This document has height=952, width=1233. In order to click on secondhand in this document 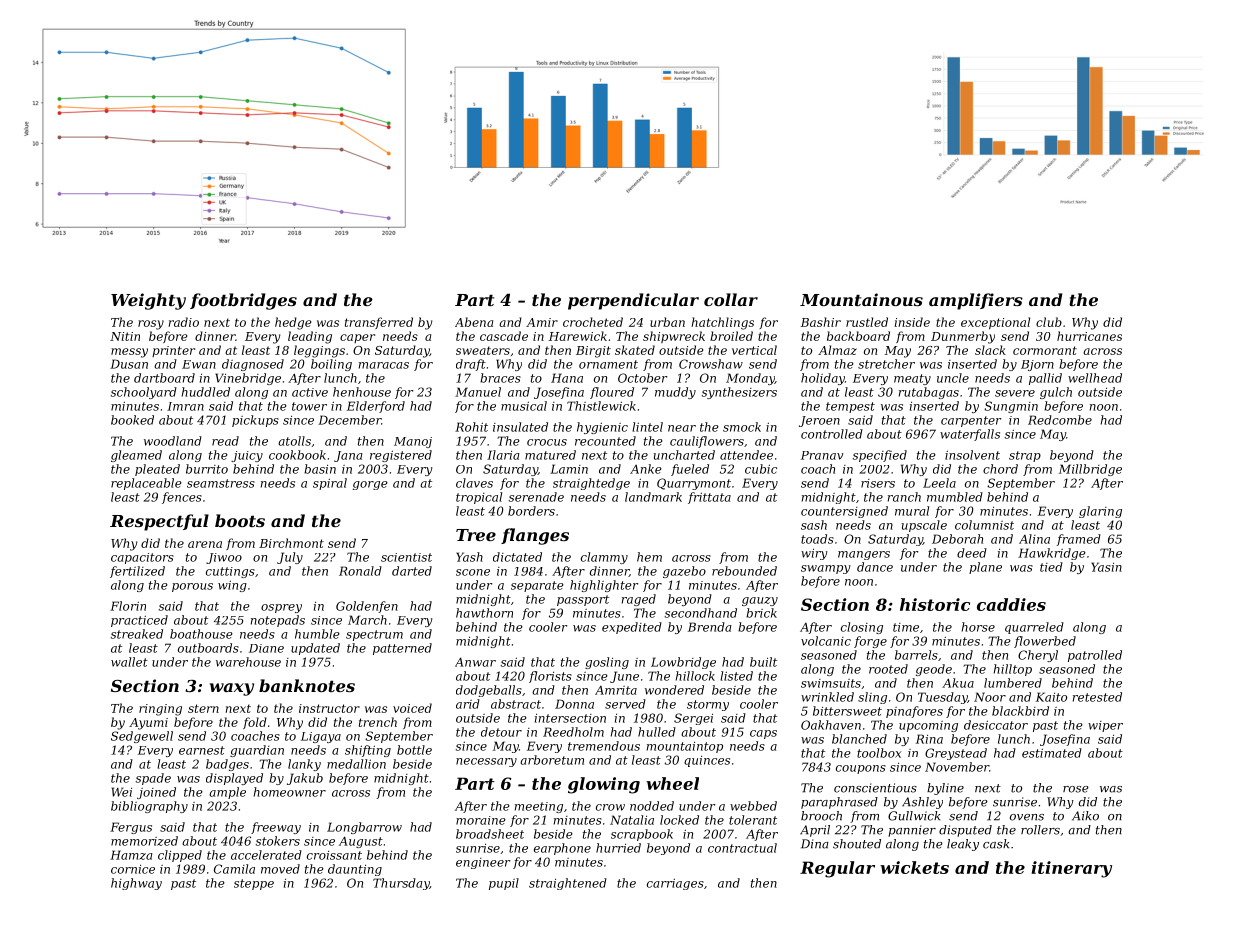, I will do `click(701, 613)`.
